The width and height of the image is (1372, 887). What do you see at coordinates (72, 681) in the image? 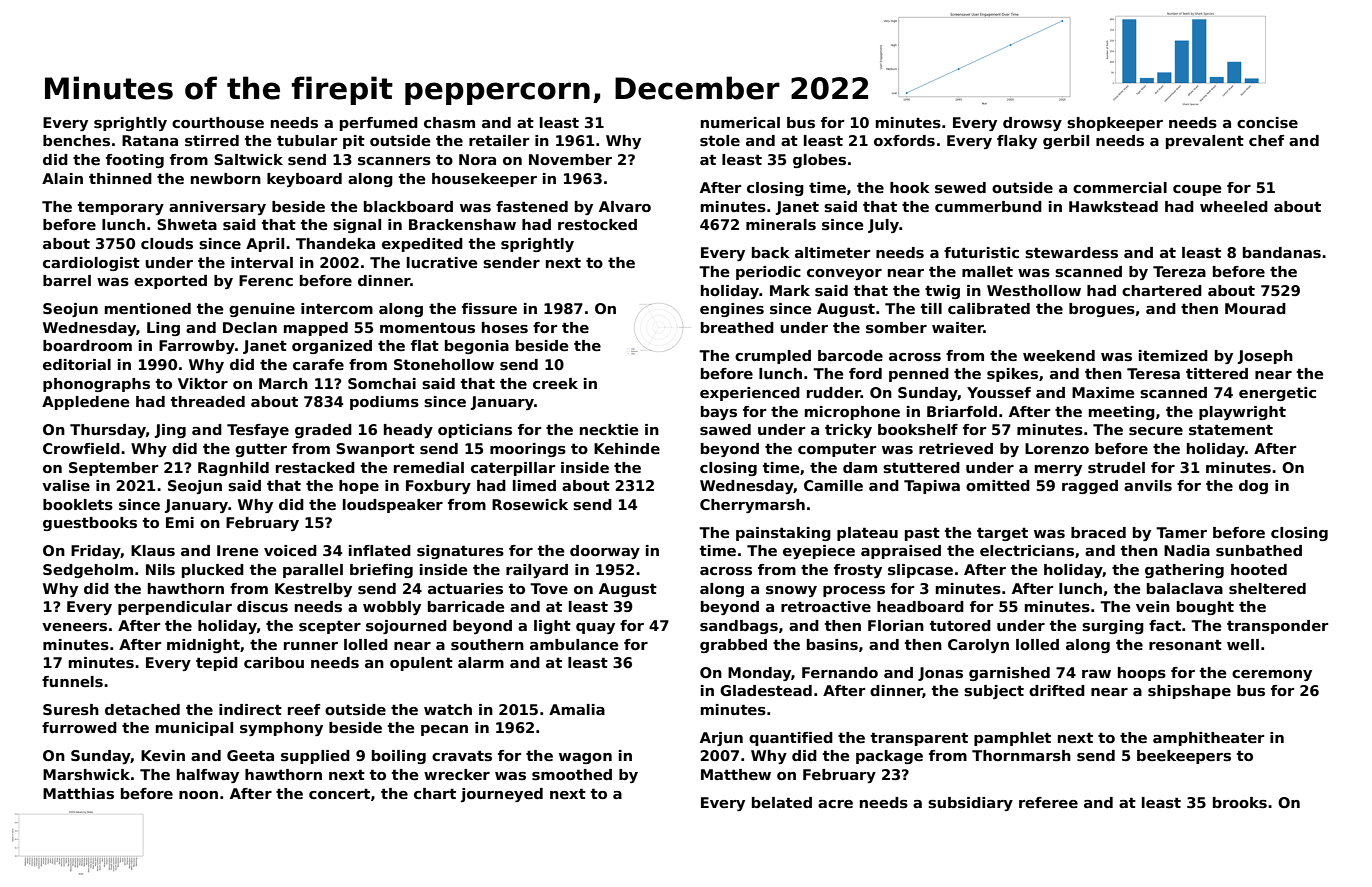
I see `funnels` at bounding box center [72, 681].
